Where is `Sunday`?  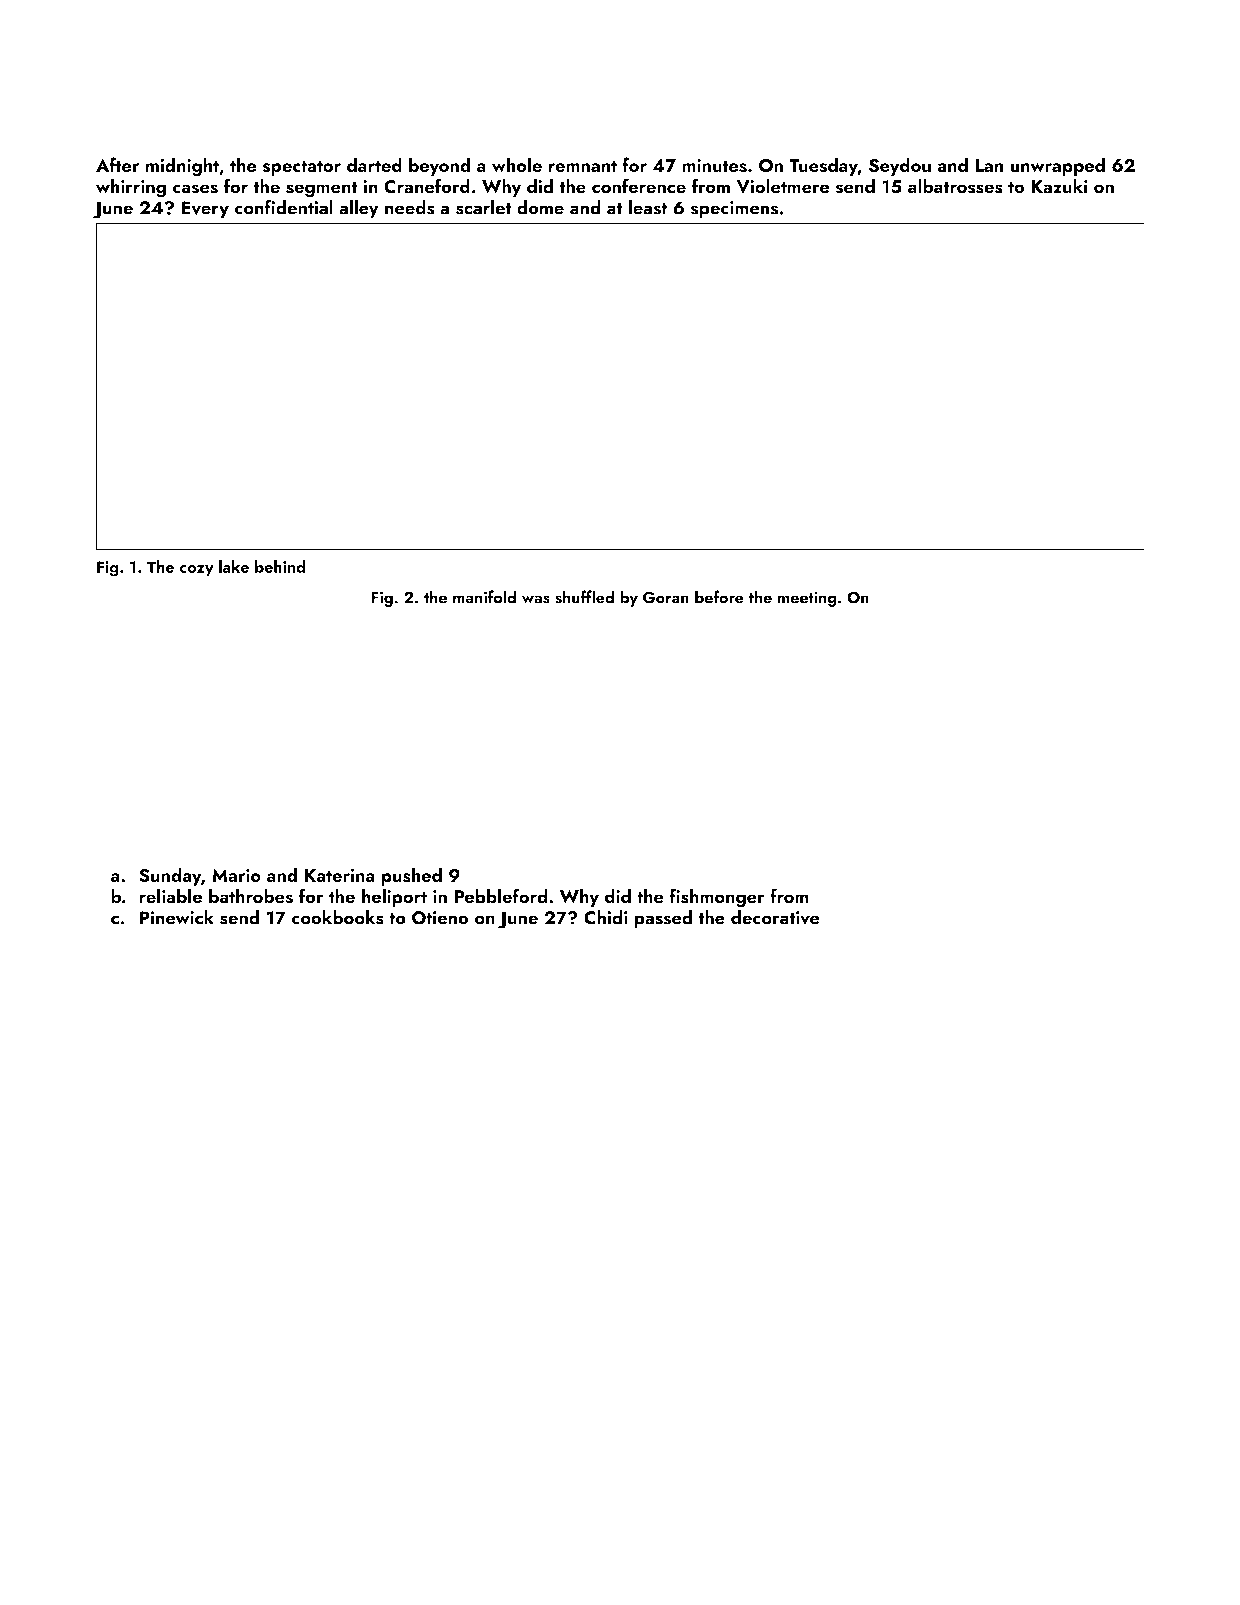 Sunday is located at coordinates (170, 876).
